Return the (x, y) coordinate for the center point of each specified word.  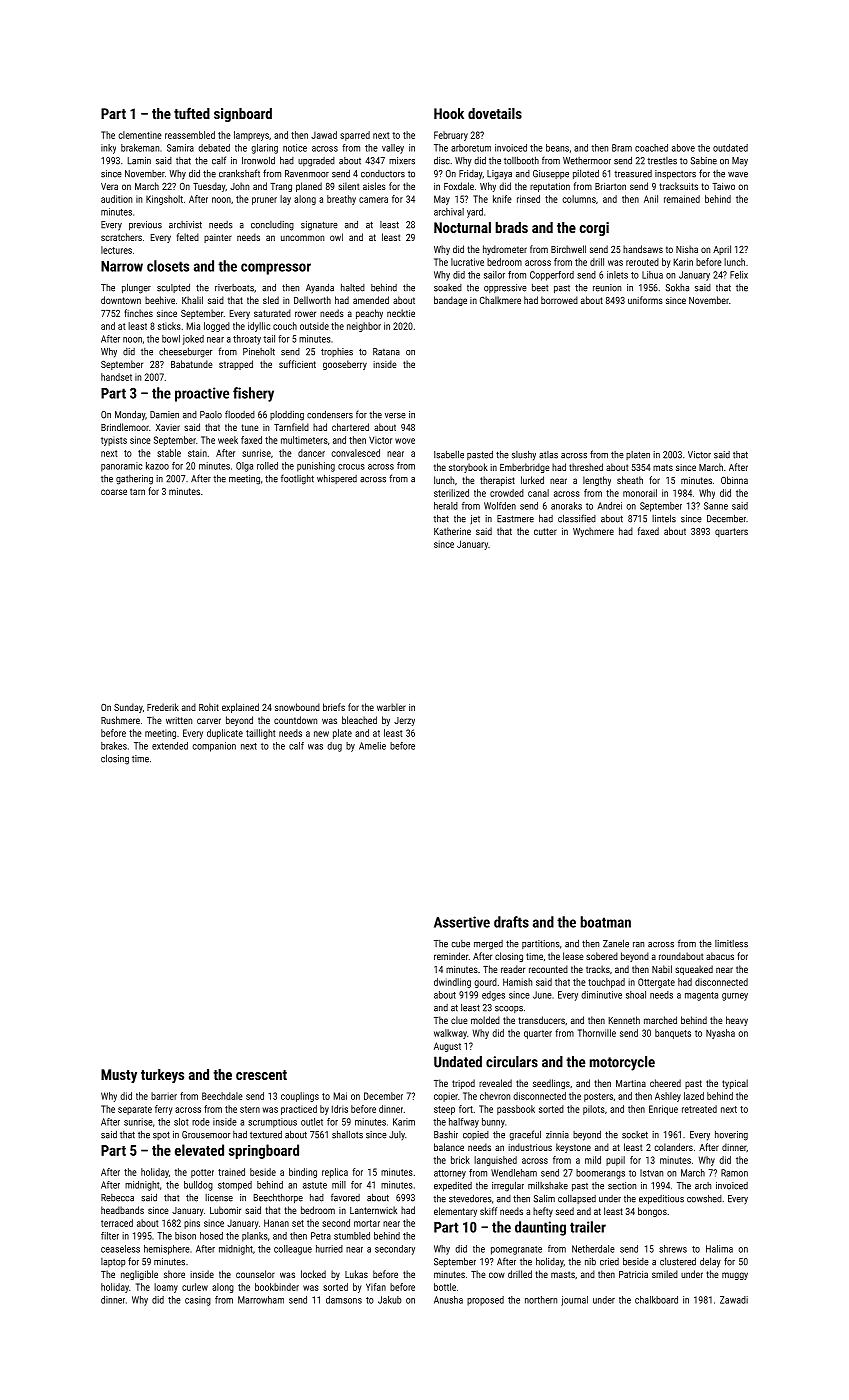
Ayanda (320, 288)
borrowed (559, 300)
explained (240, 708)
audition (116, 199)
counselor (255, 1274)
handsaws (643, 249)
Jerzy (404, 721)
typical (735, 1084)
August (447, 1047)
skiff (488, 1211)
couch (285, 326)
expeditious (661, 1200)
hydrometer (505, 250)
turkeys (162, 1076)
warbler (391, 707)
